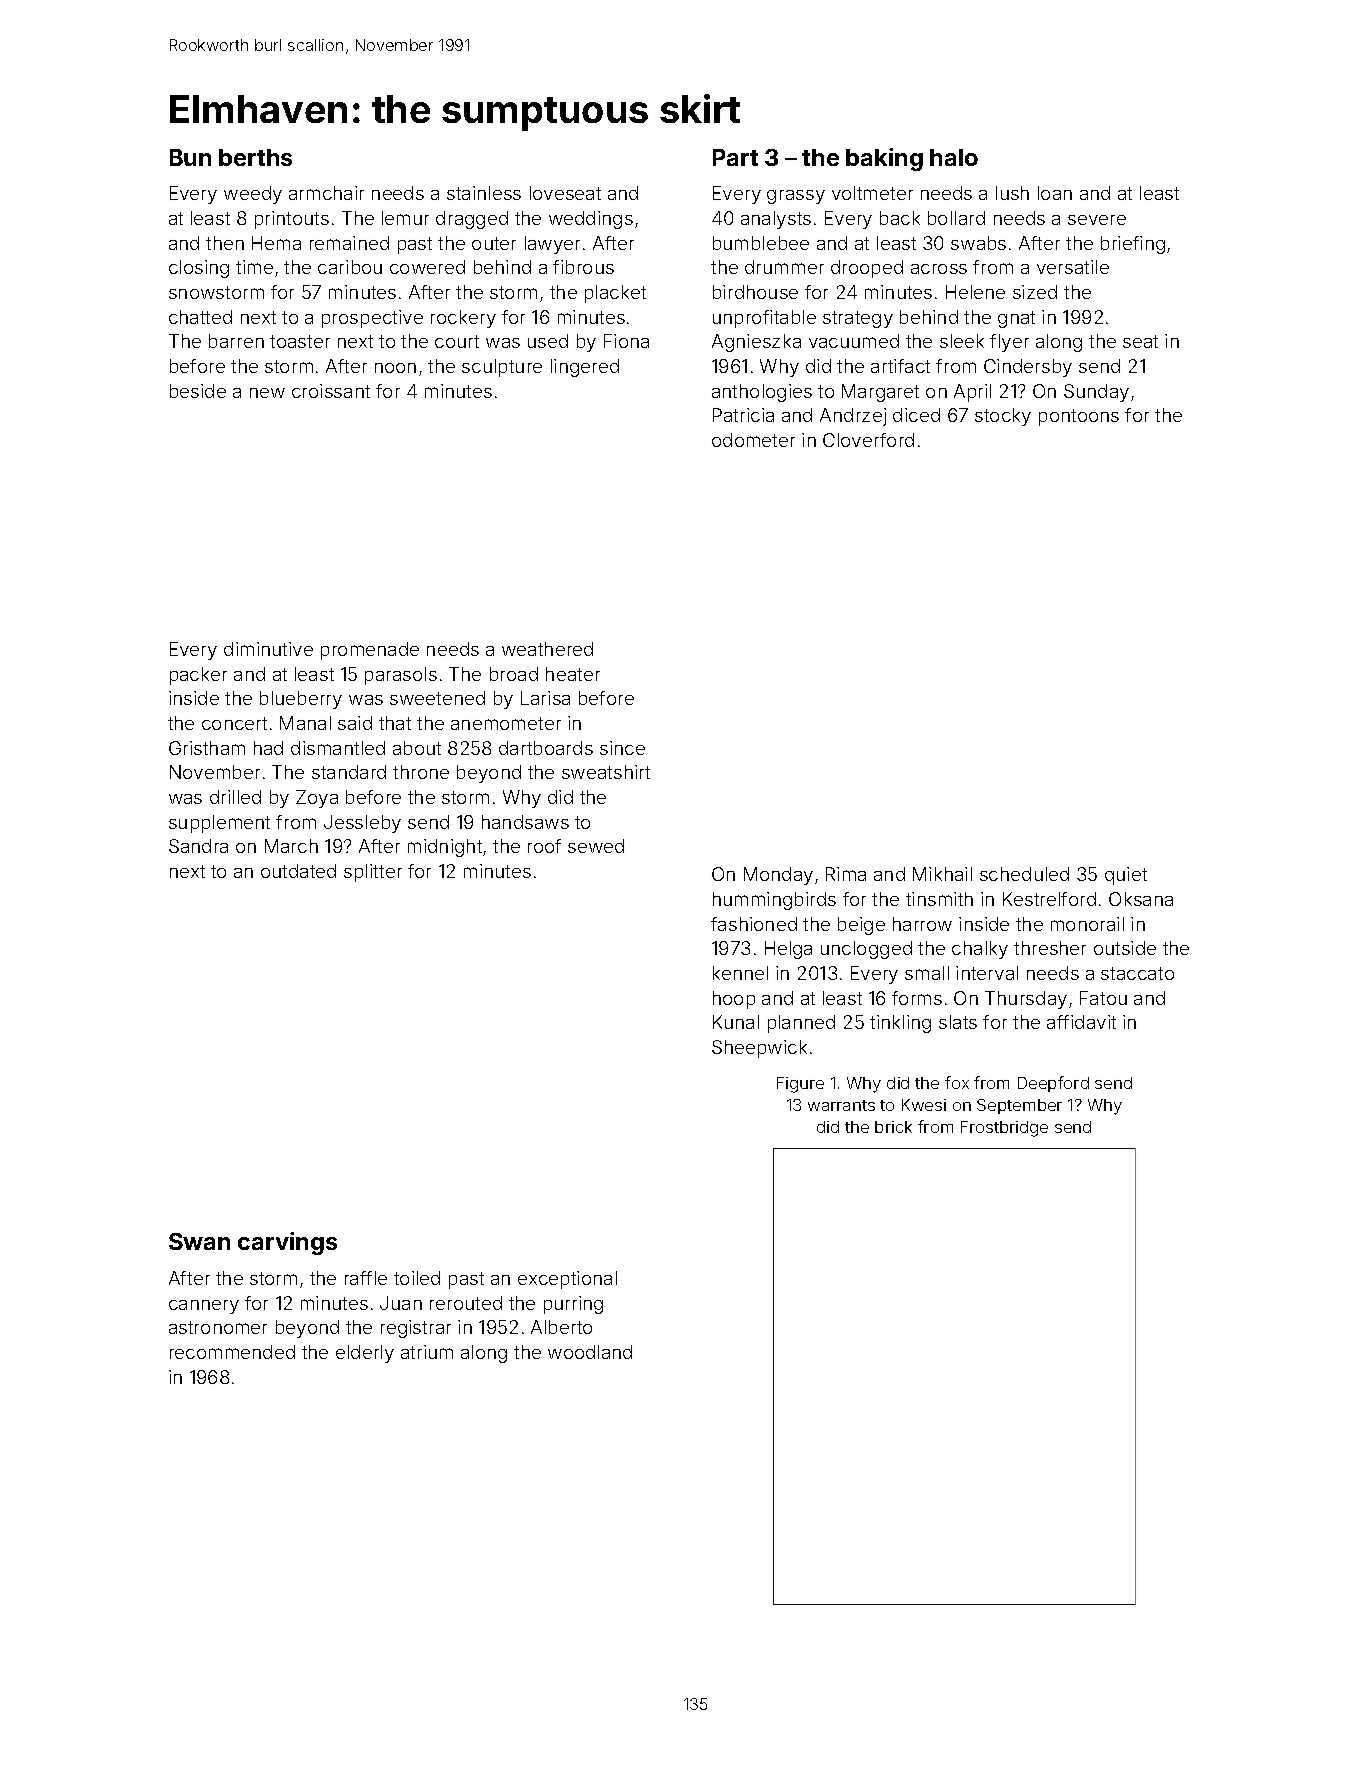 This image has height=1768, width=1366. What do you see at coordinates (1137, 973) in the image?
I see `staccato` at bounding box center [1137, 973].
